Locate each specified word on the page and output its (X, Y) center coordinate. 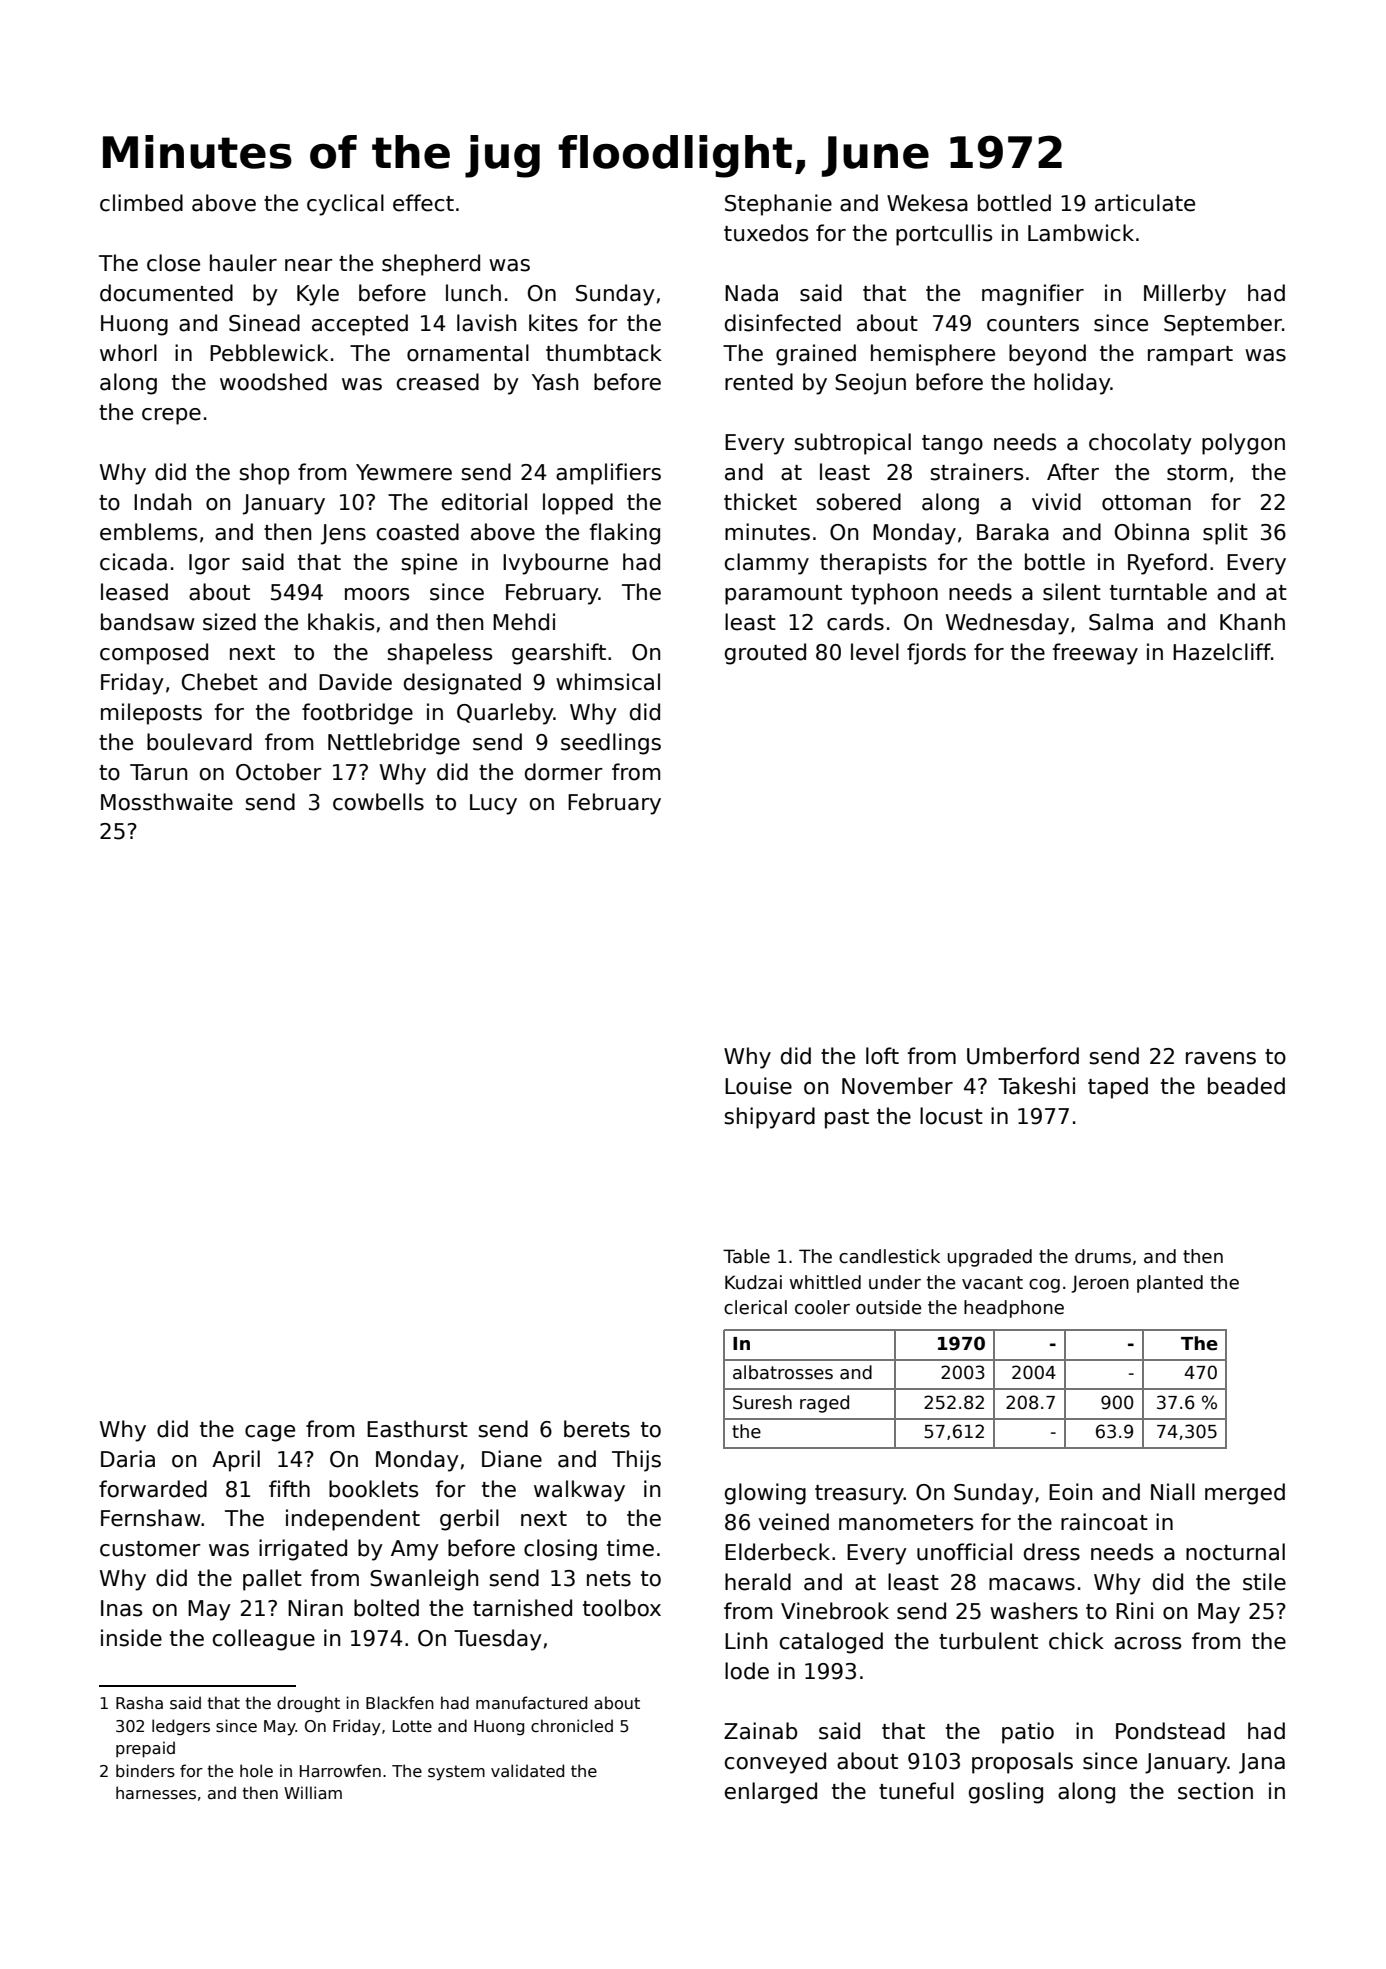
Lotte (412, 1726)
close (173, 263)
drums (1103, 1256)
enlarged (771, 1793)
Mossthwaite (167, 802)
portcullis (944, 235)
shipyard (769, 1118)
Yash (555, 382)
